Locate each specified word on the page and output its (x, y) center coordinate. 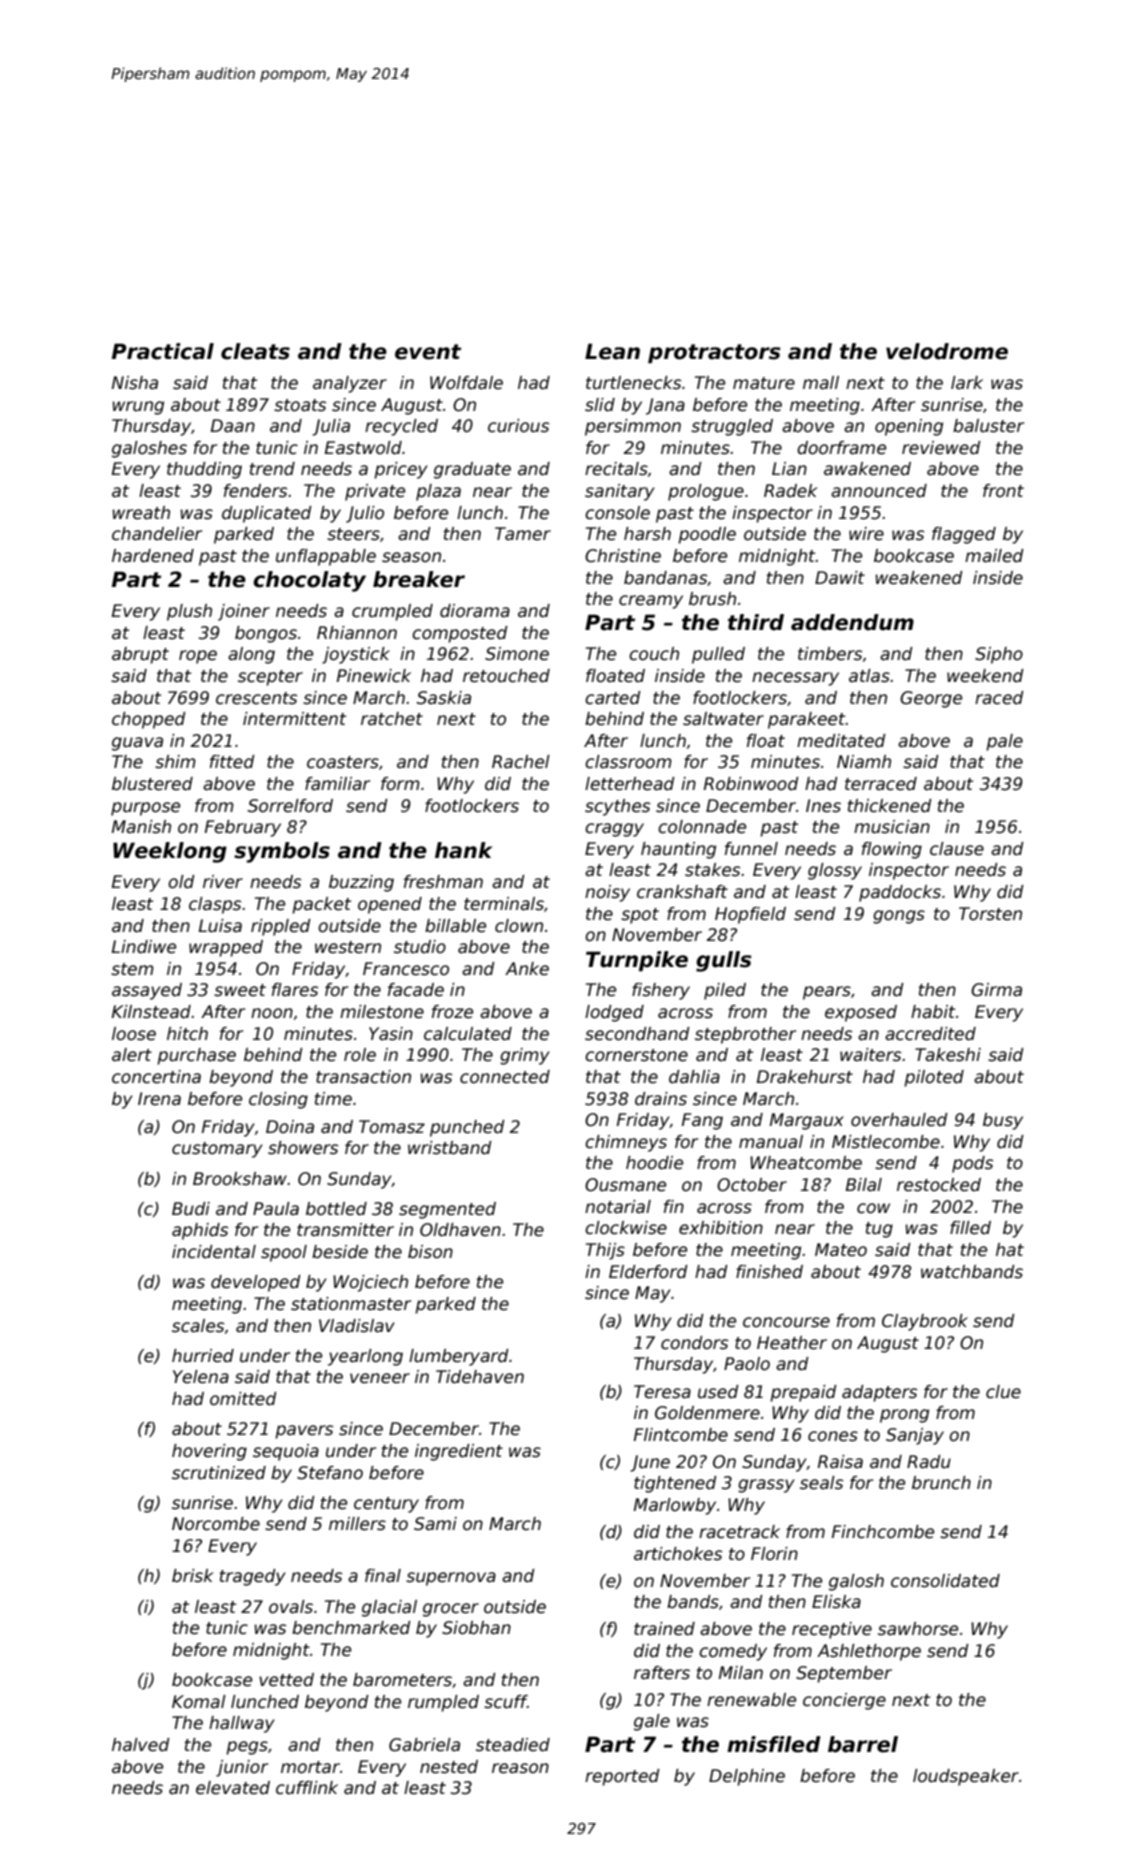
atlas (869, 676)
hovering (209, 1452)
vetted (286, 1680)
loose (134, 1034)
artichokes (678, 1554)
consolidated (945, 1581)
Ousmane (625, 1185)
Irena (159, 1099)
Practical (163, 351)
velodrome (947, 351)
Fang (702, 1121)
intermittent (294, 719)
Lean (612, 351)
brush (712, 599)
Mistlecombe (886, 1142)
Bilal (864, 1184)
